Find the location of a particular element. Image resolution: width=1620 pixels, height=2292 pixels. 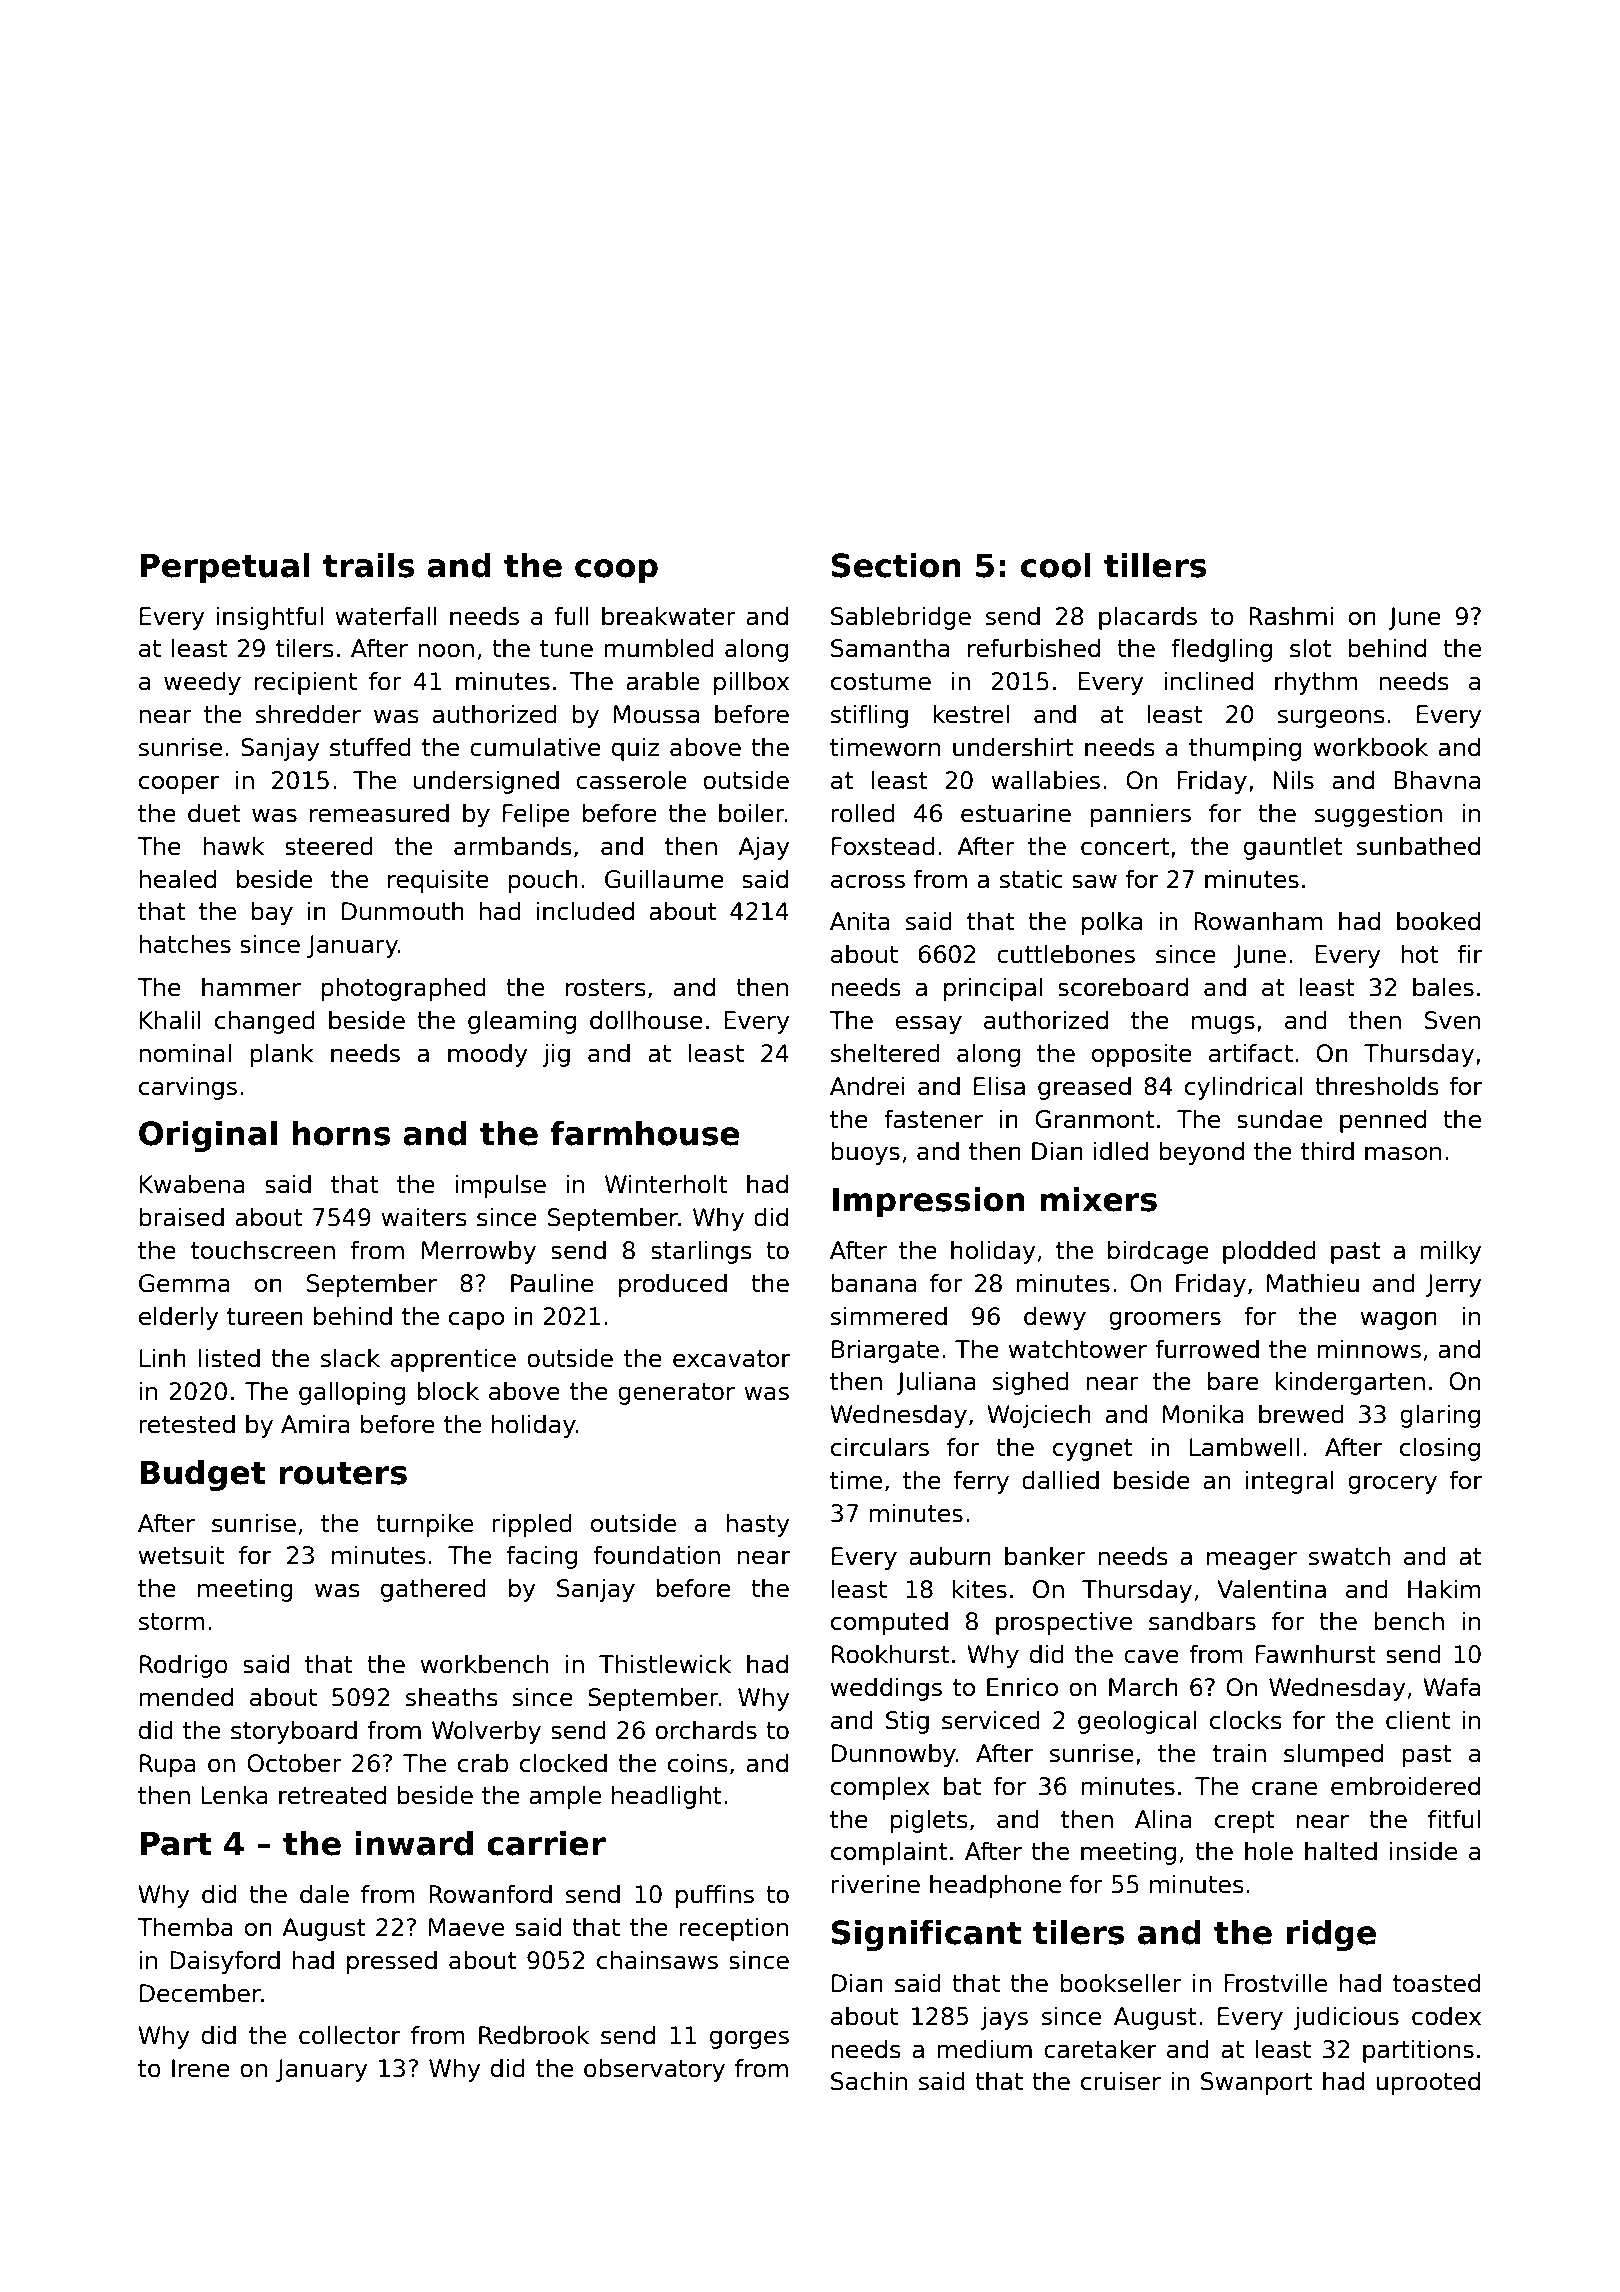

toasted is located at coordinates (1436, 1983).
